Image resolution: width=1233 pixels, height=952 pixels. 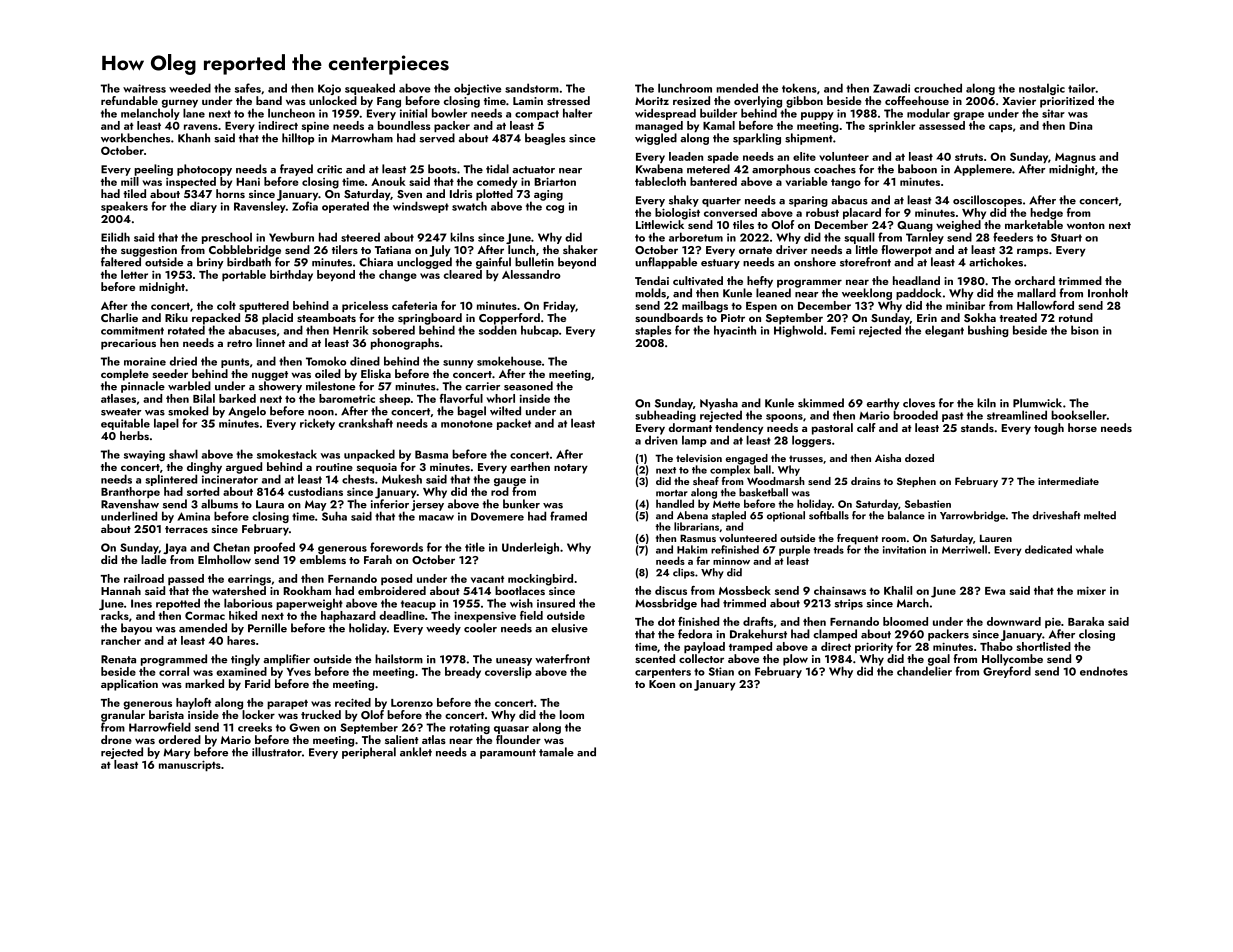 What do you see at coordinates (204, 170) in the page?
I see `photocopy` at bounding box center [204, 170].
